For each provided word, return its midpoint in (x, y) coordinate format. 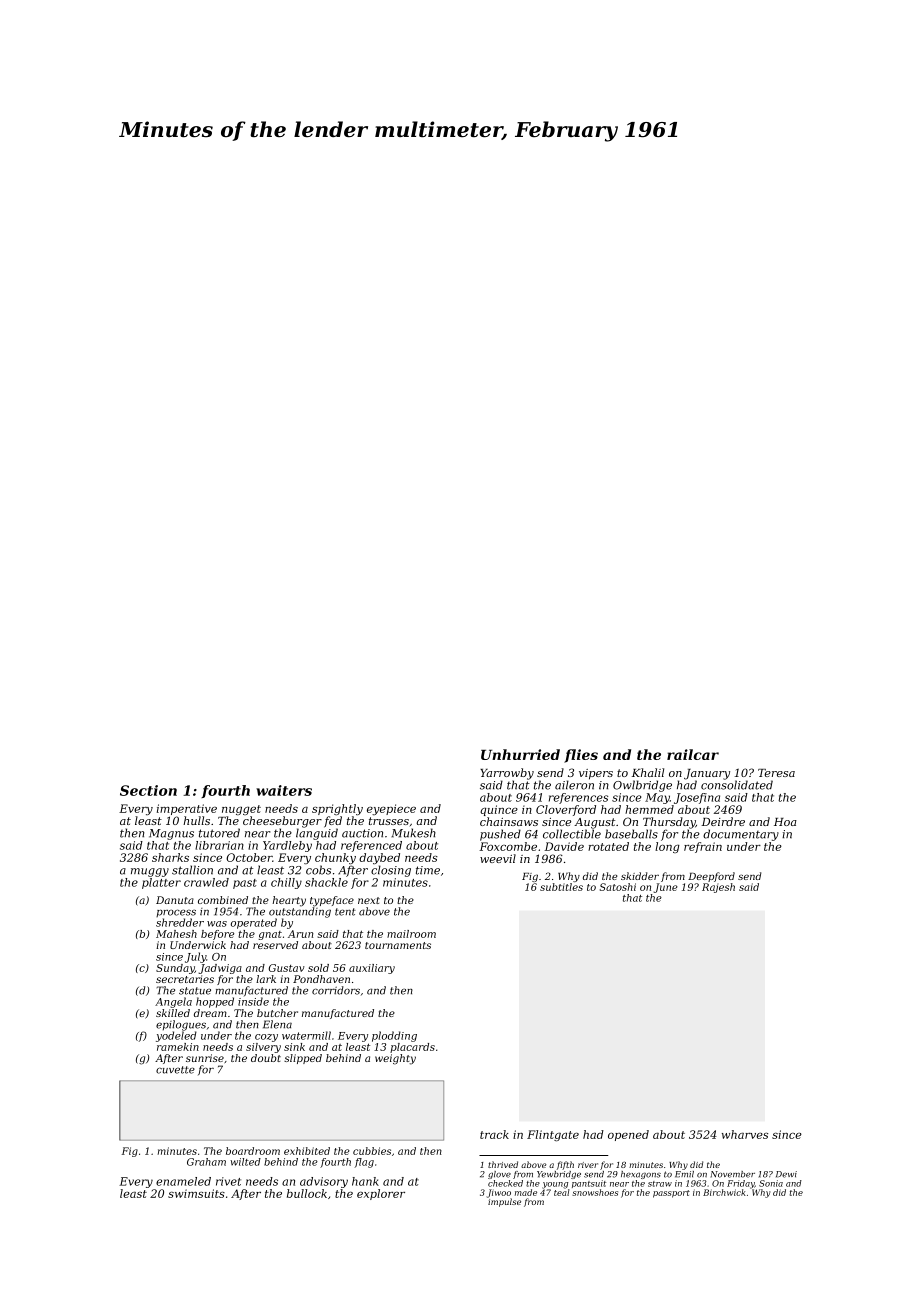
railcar (693, 754)
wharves (745, 1134)
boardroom (253, 1151)
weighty (395, 1059)
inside (253, 1001)
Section (148, 790)
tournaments (398, 945)
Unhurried (520, 754)
